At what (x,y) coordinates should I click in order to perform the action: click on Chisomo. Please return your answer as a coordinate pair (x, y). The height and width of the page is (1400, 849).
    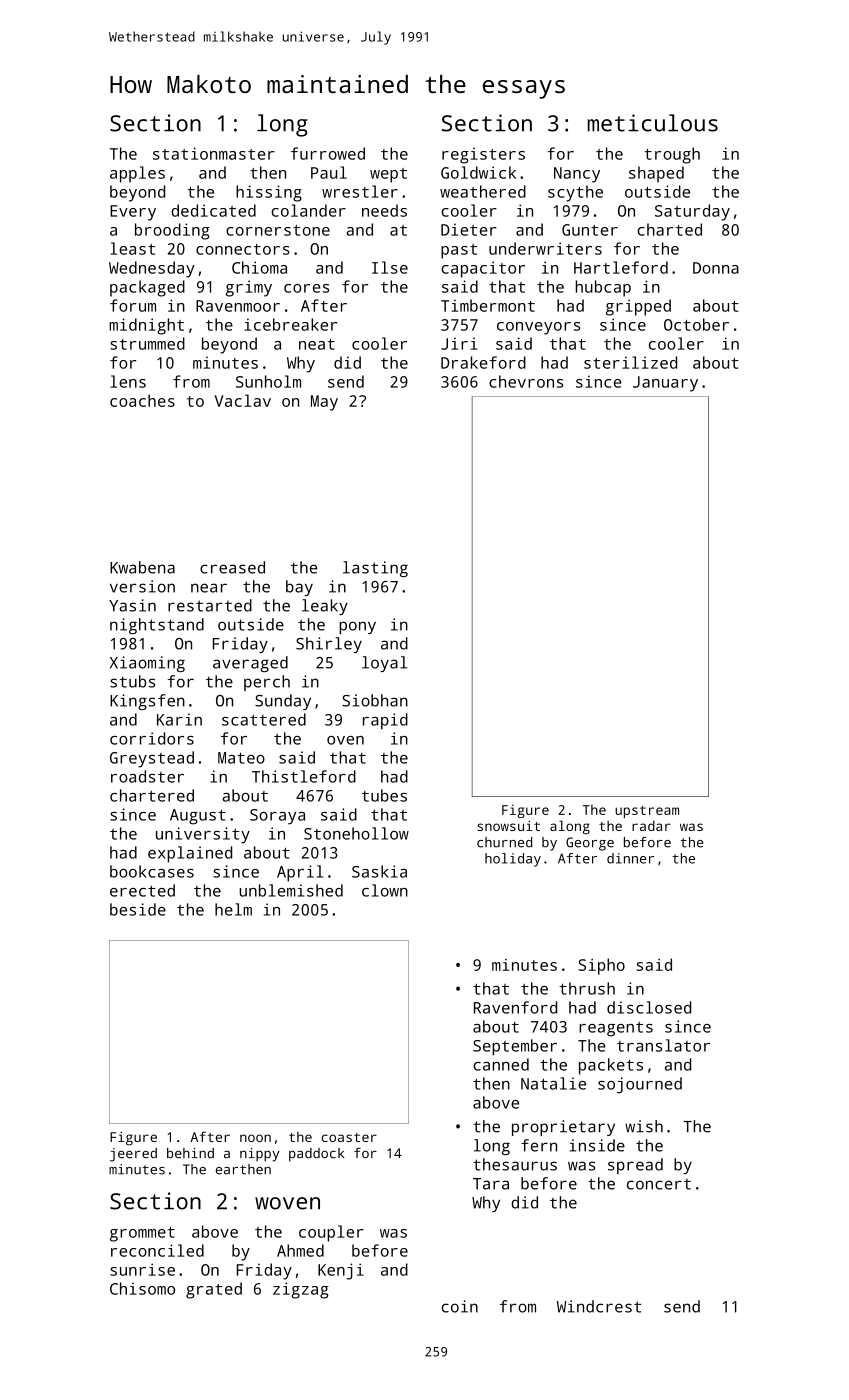
    Looking at the image, I should click on (142, 1288).
